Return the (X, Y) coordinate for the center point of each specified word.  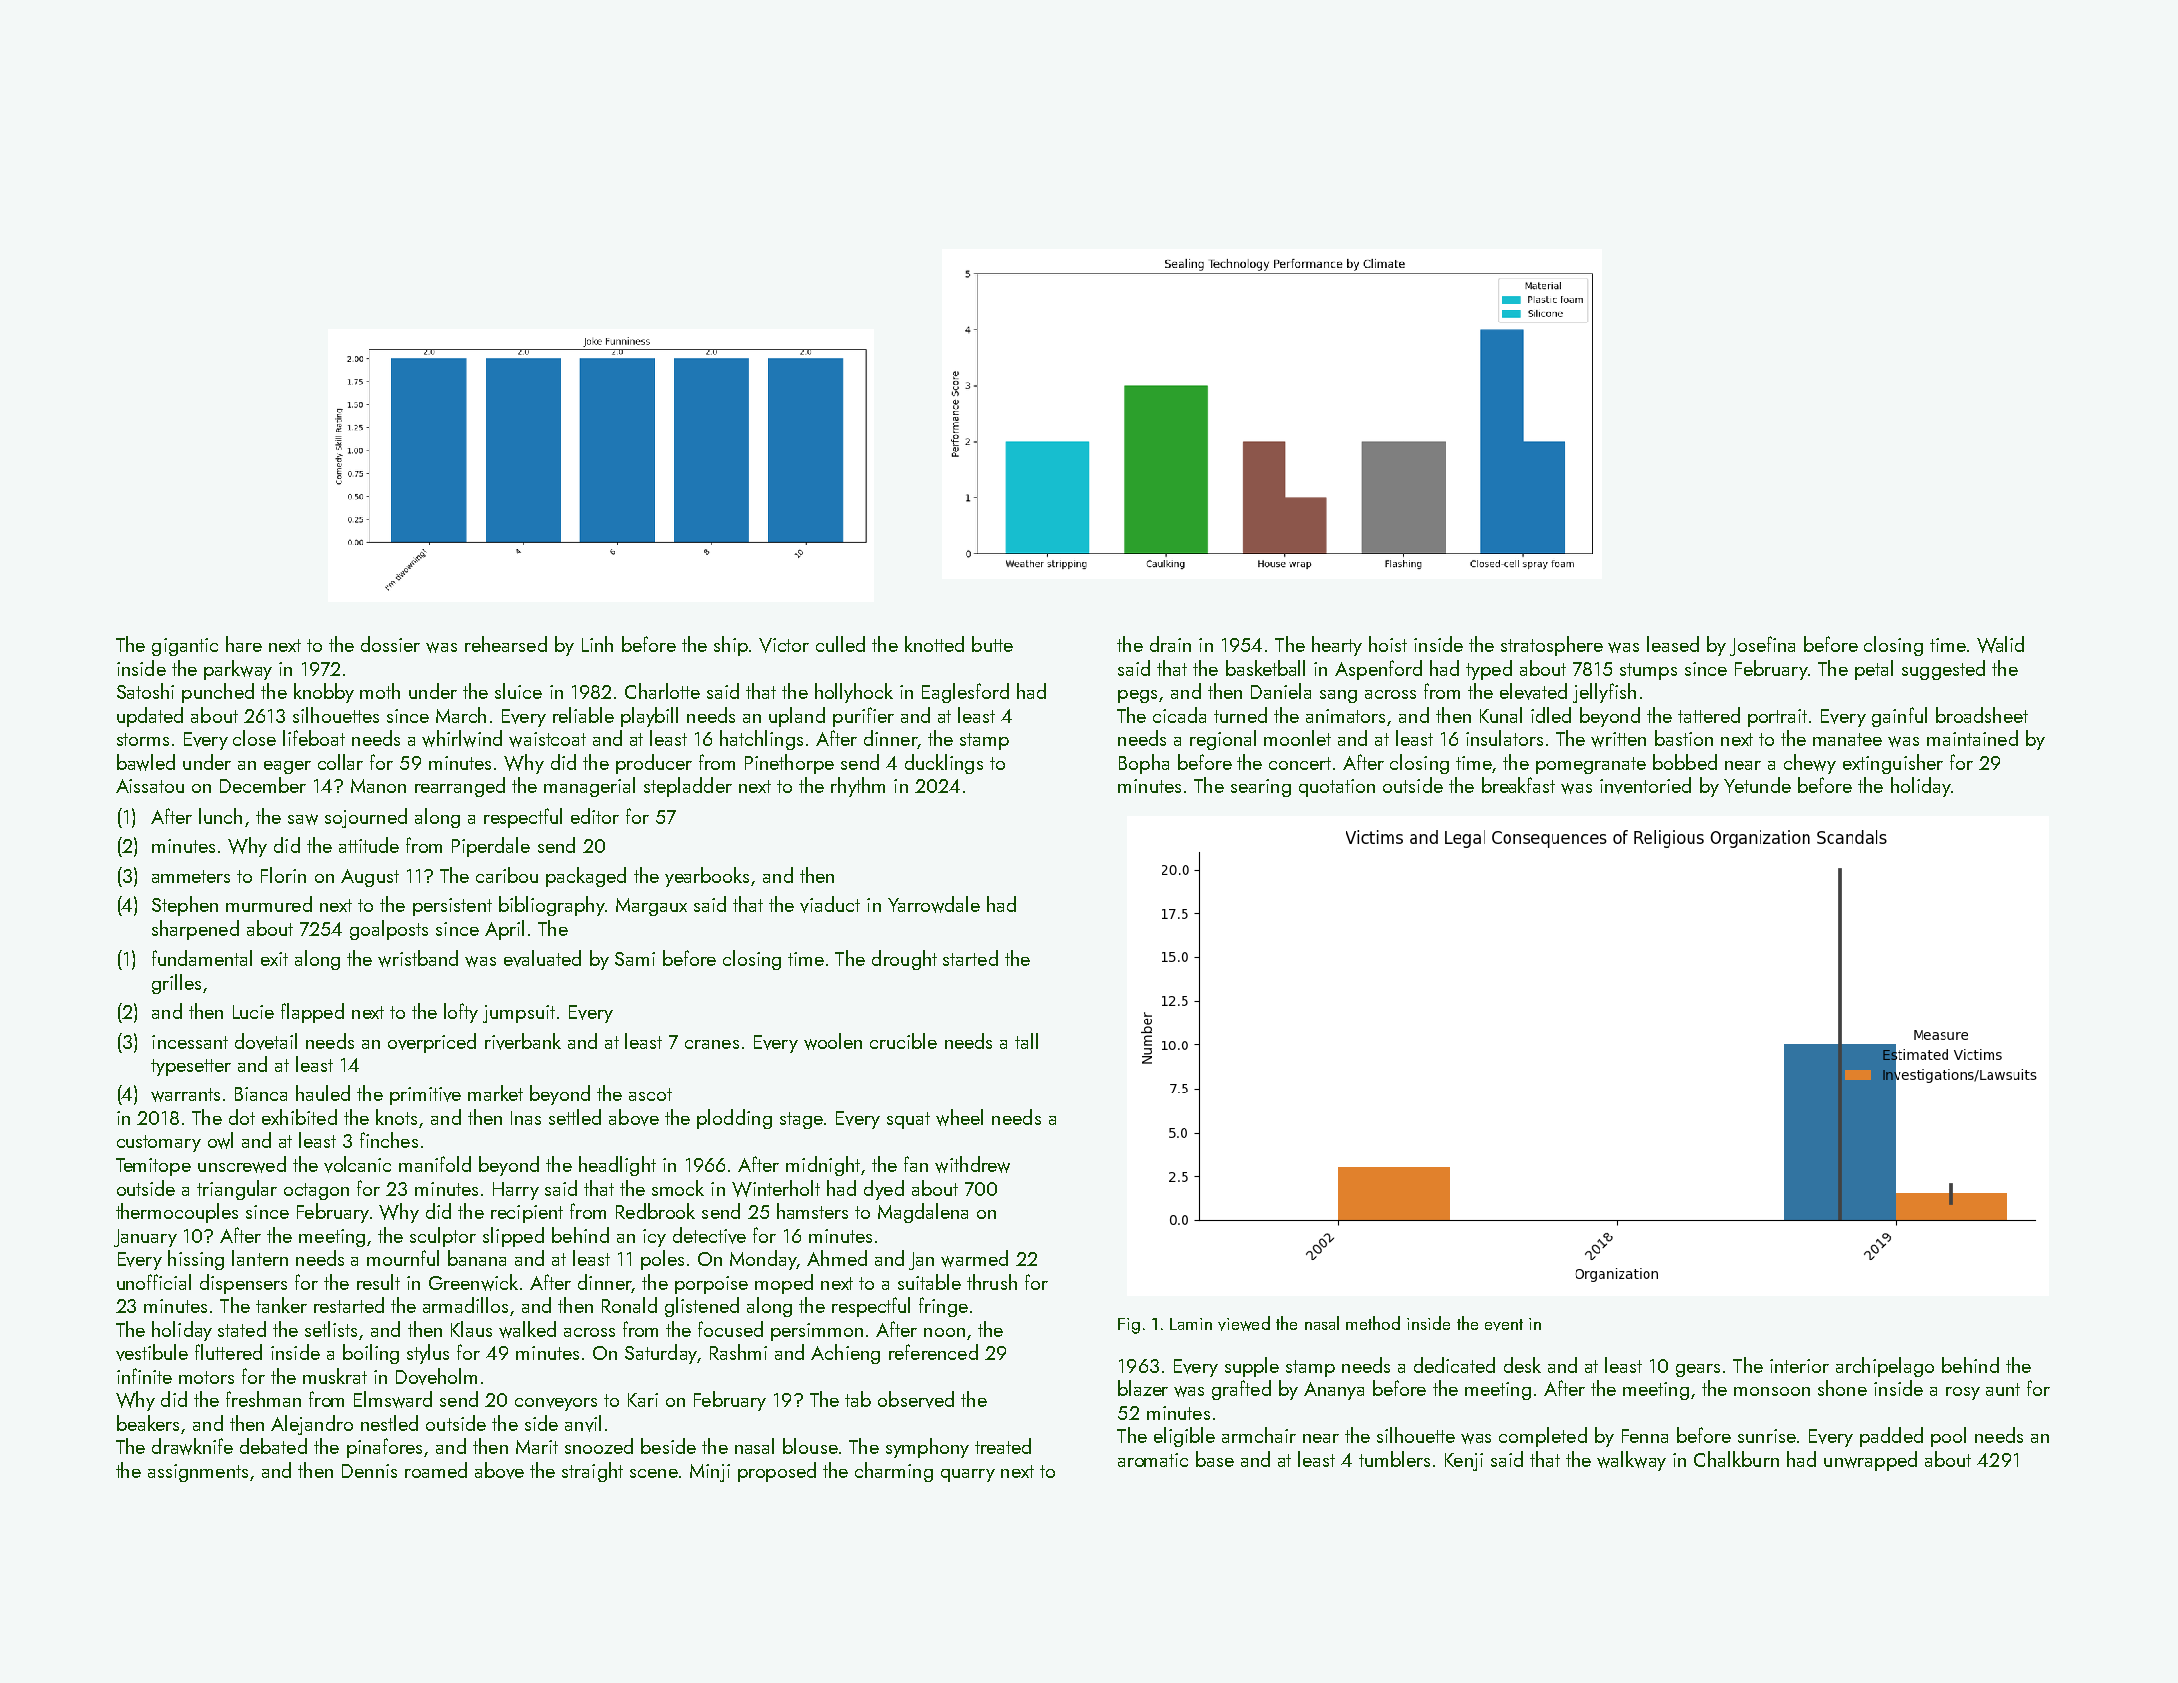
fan (916, 1164)
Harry (516, 1191)
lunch (220, 816)
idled (1551, 715)
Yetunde (1757, 785)
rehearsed (506, 644)
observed (916, 1399)
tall (1026, 1041)
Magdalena (923, 1213)
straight (592, 1472)
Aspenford (1378, 670)
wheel (959, 1117)
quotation (1337, 788)
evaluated (542, 958)
